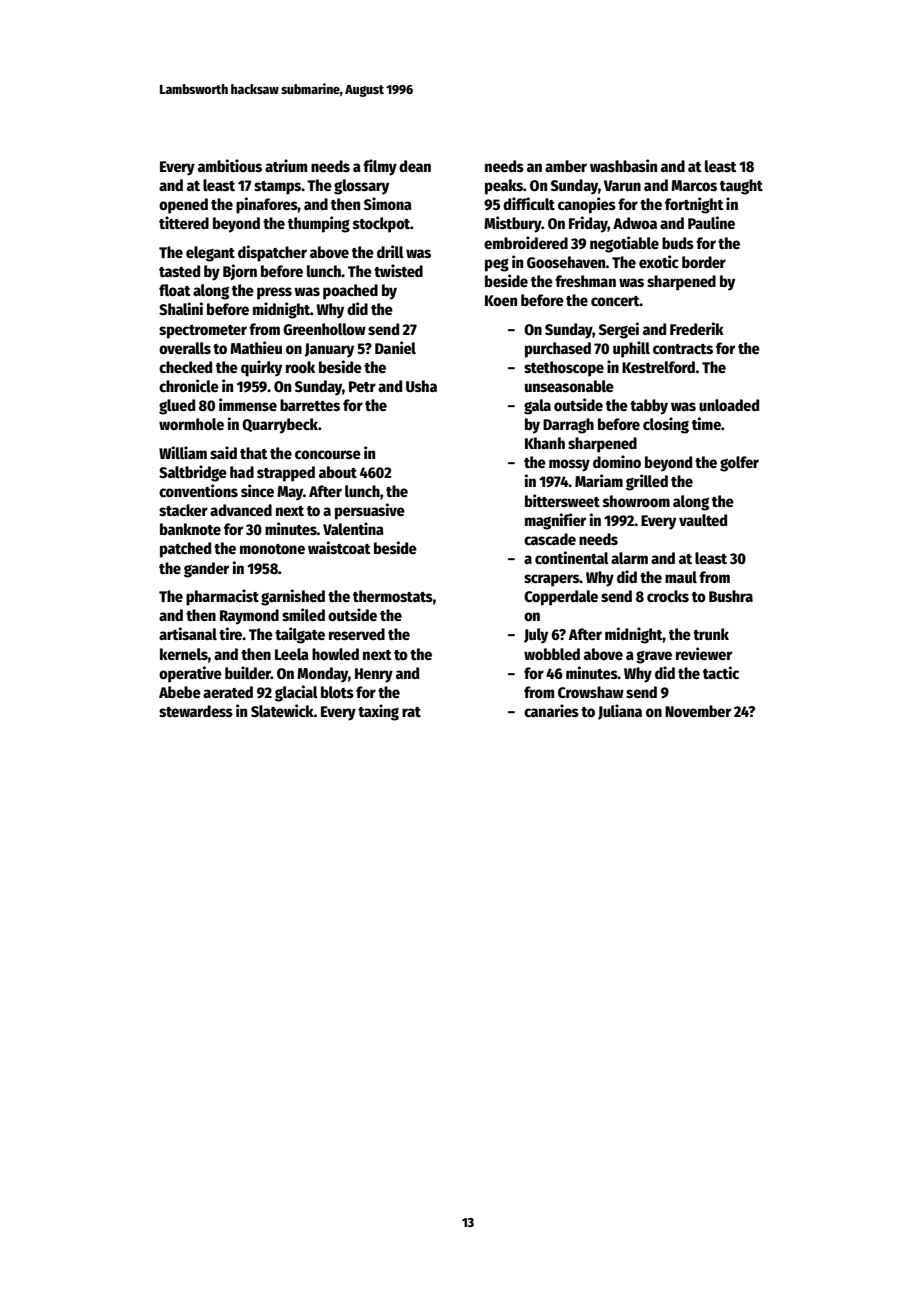  What do you see at coordinates (421, 386) in the page?
I see `Usha` at bounding box center [421, 386].
